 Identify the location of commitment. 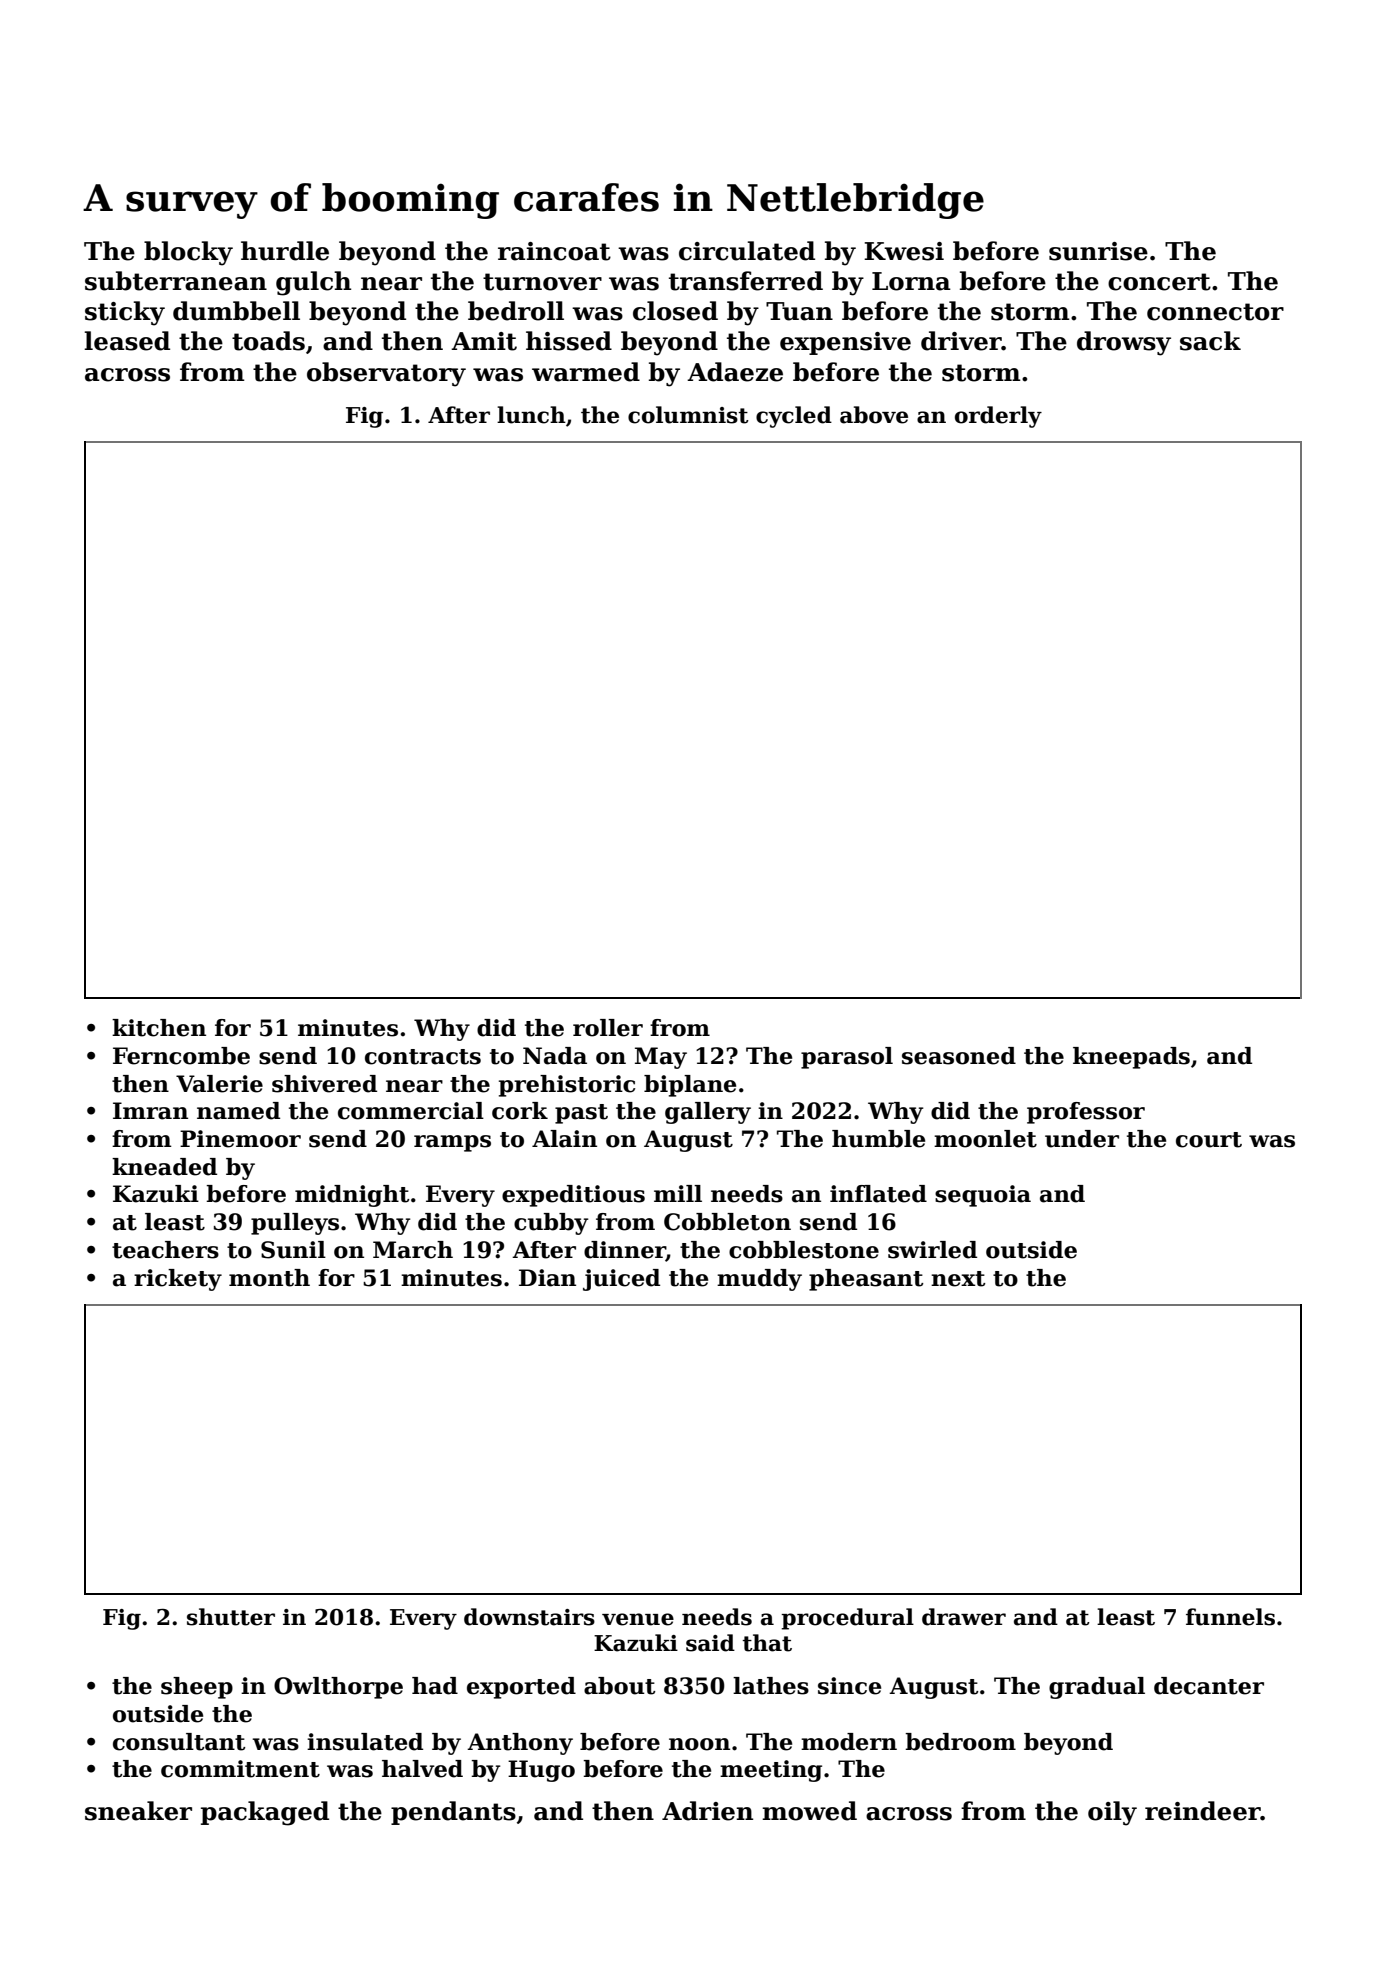
(240, 1769).
